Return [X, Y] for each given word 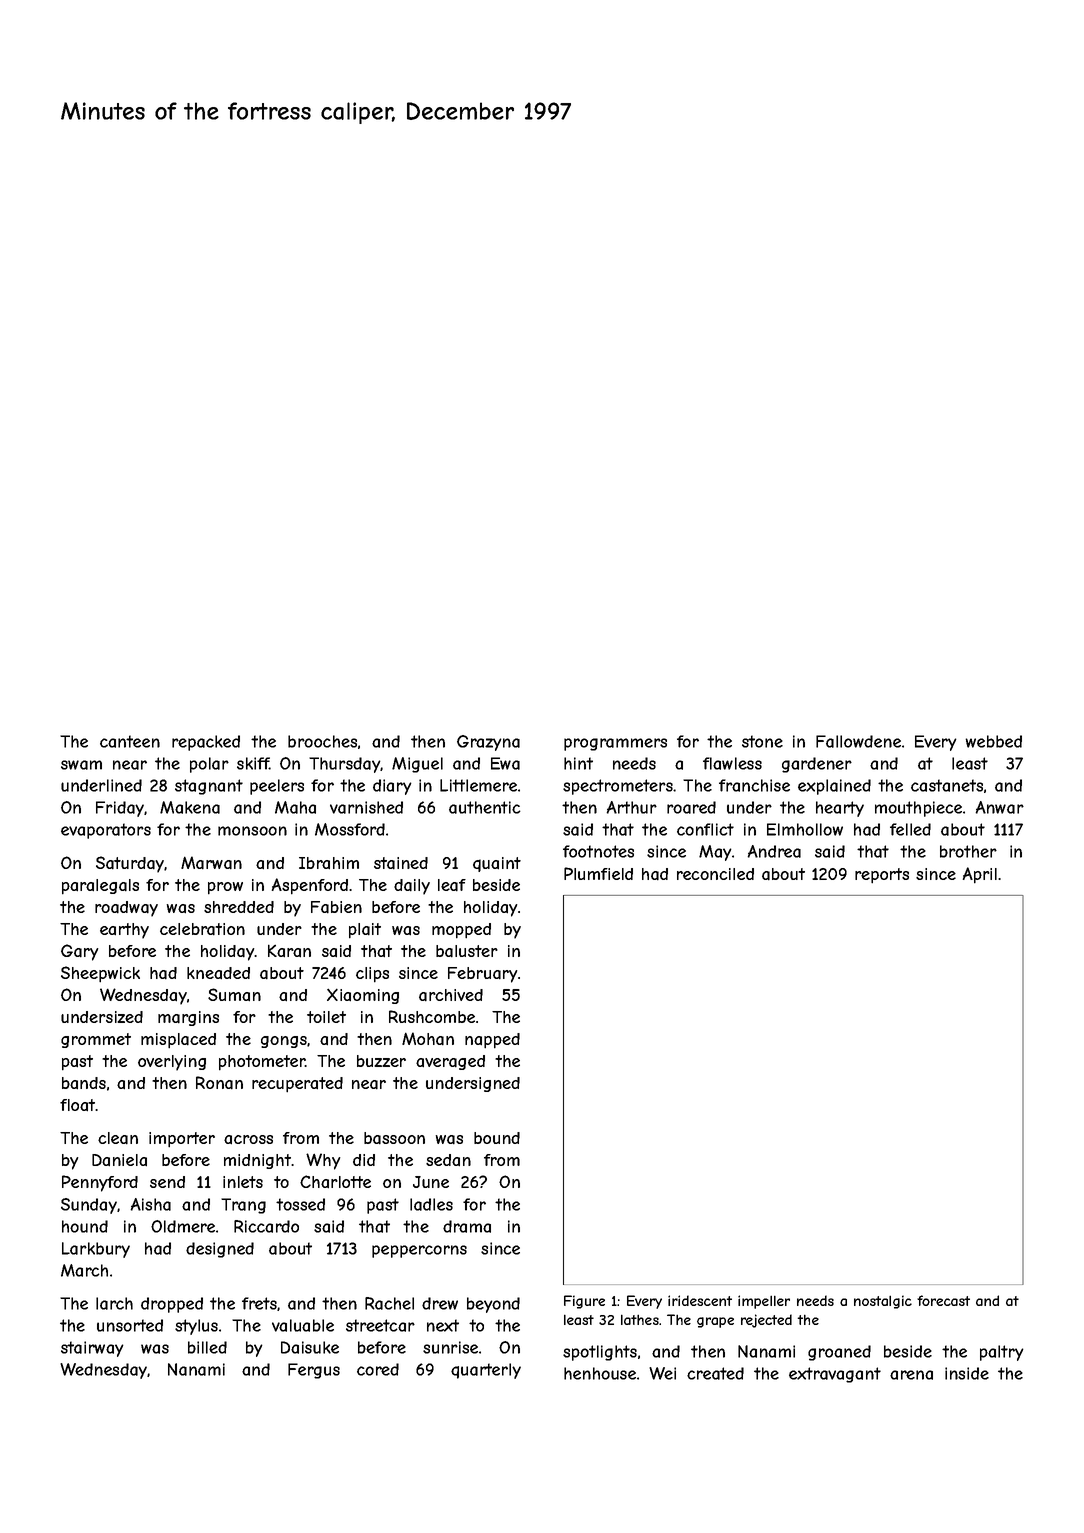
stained [401, 863]
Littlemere [478, 785]
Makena [190, 807]
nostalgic [883, 1302]
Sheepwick [100, 974]
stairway [92, 1349]
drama [467, 1226]
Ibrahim [329, 863]
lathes [640, 1319]
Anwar [1000, 807]
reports [882, 876]
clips [372, 975]
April [980, 875]
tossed [300, 1204]
